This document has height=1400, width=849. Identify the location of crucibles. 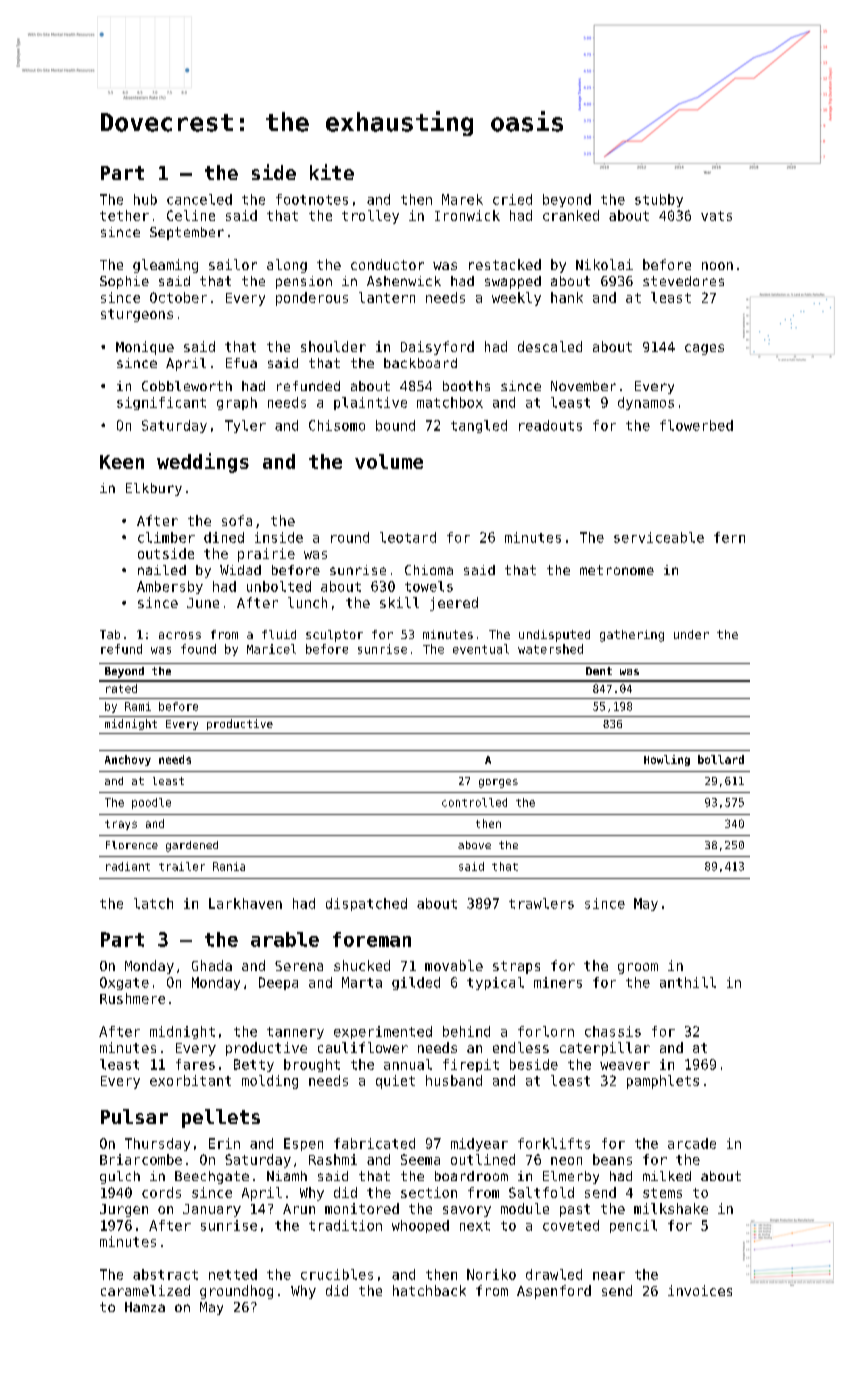
(337, 1274).
